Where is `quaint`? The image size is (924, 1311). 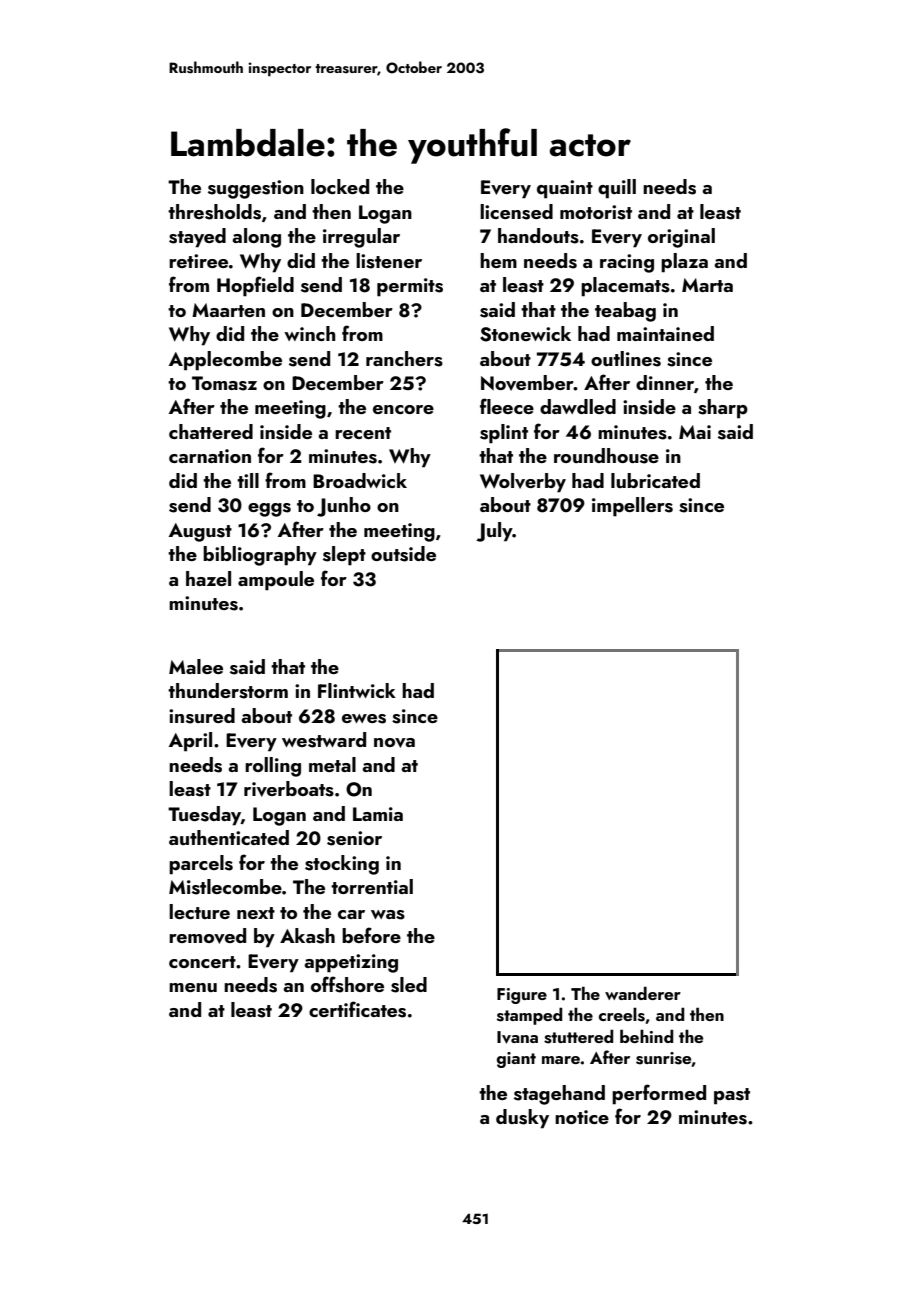
quaint is located at coordinates (565, 189).
